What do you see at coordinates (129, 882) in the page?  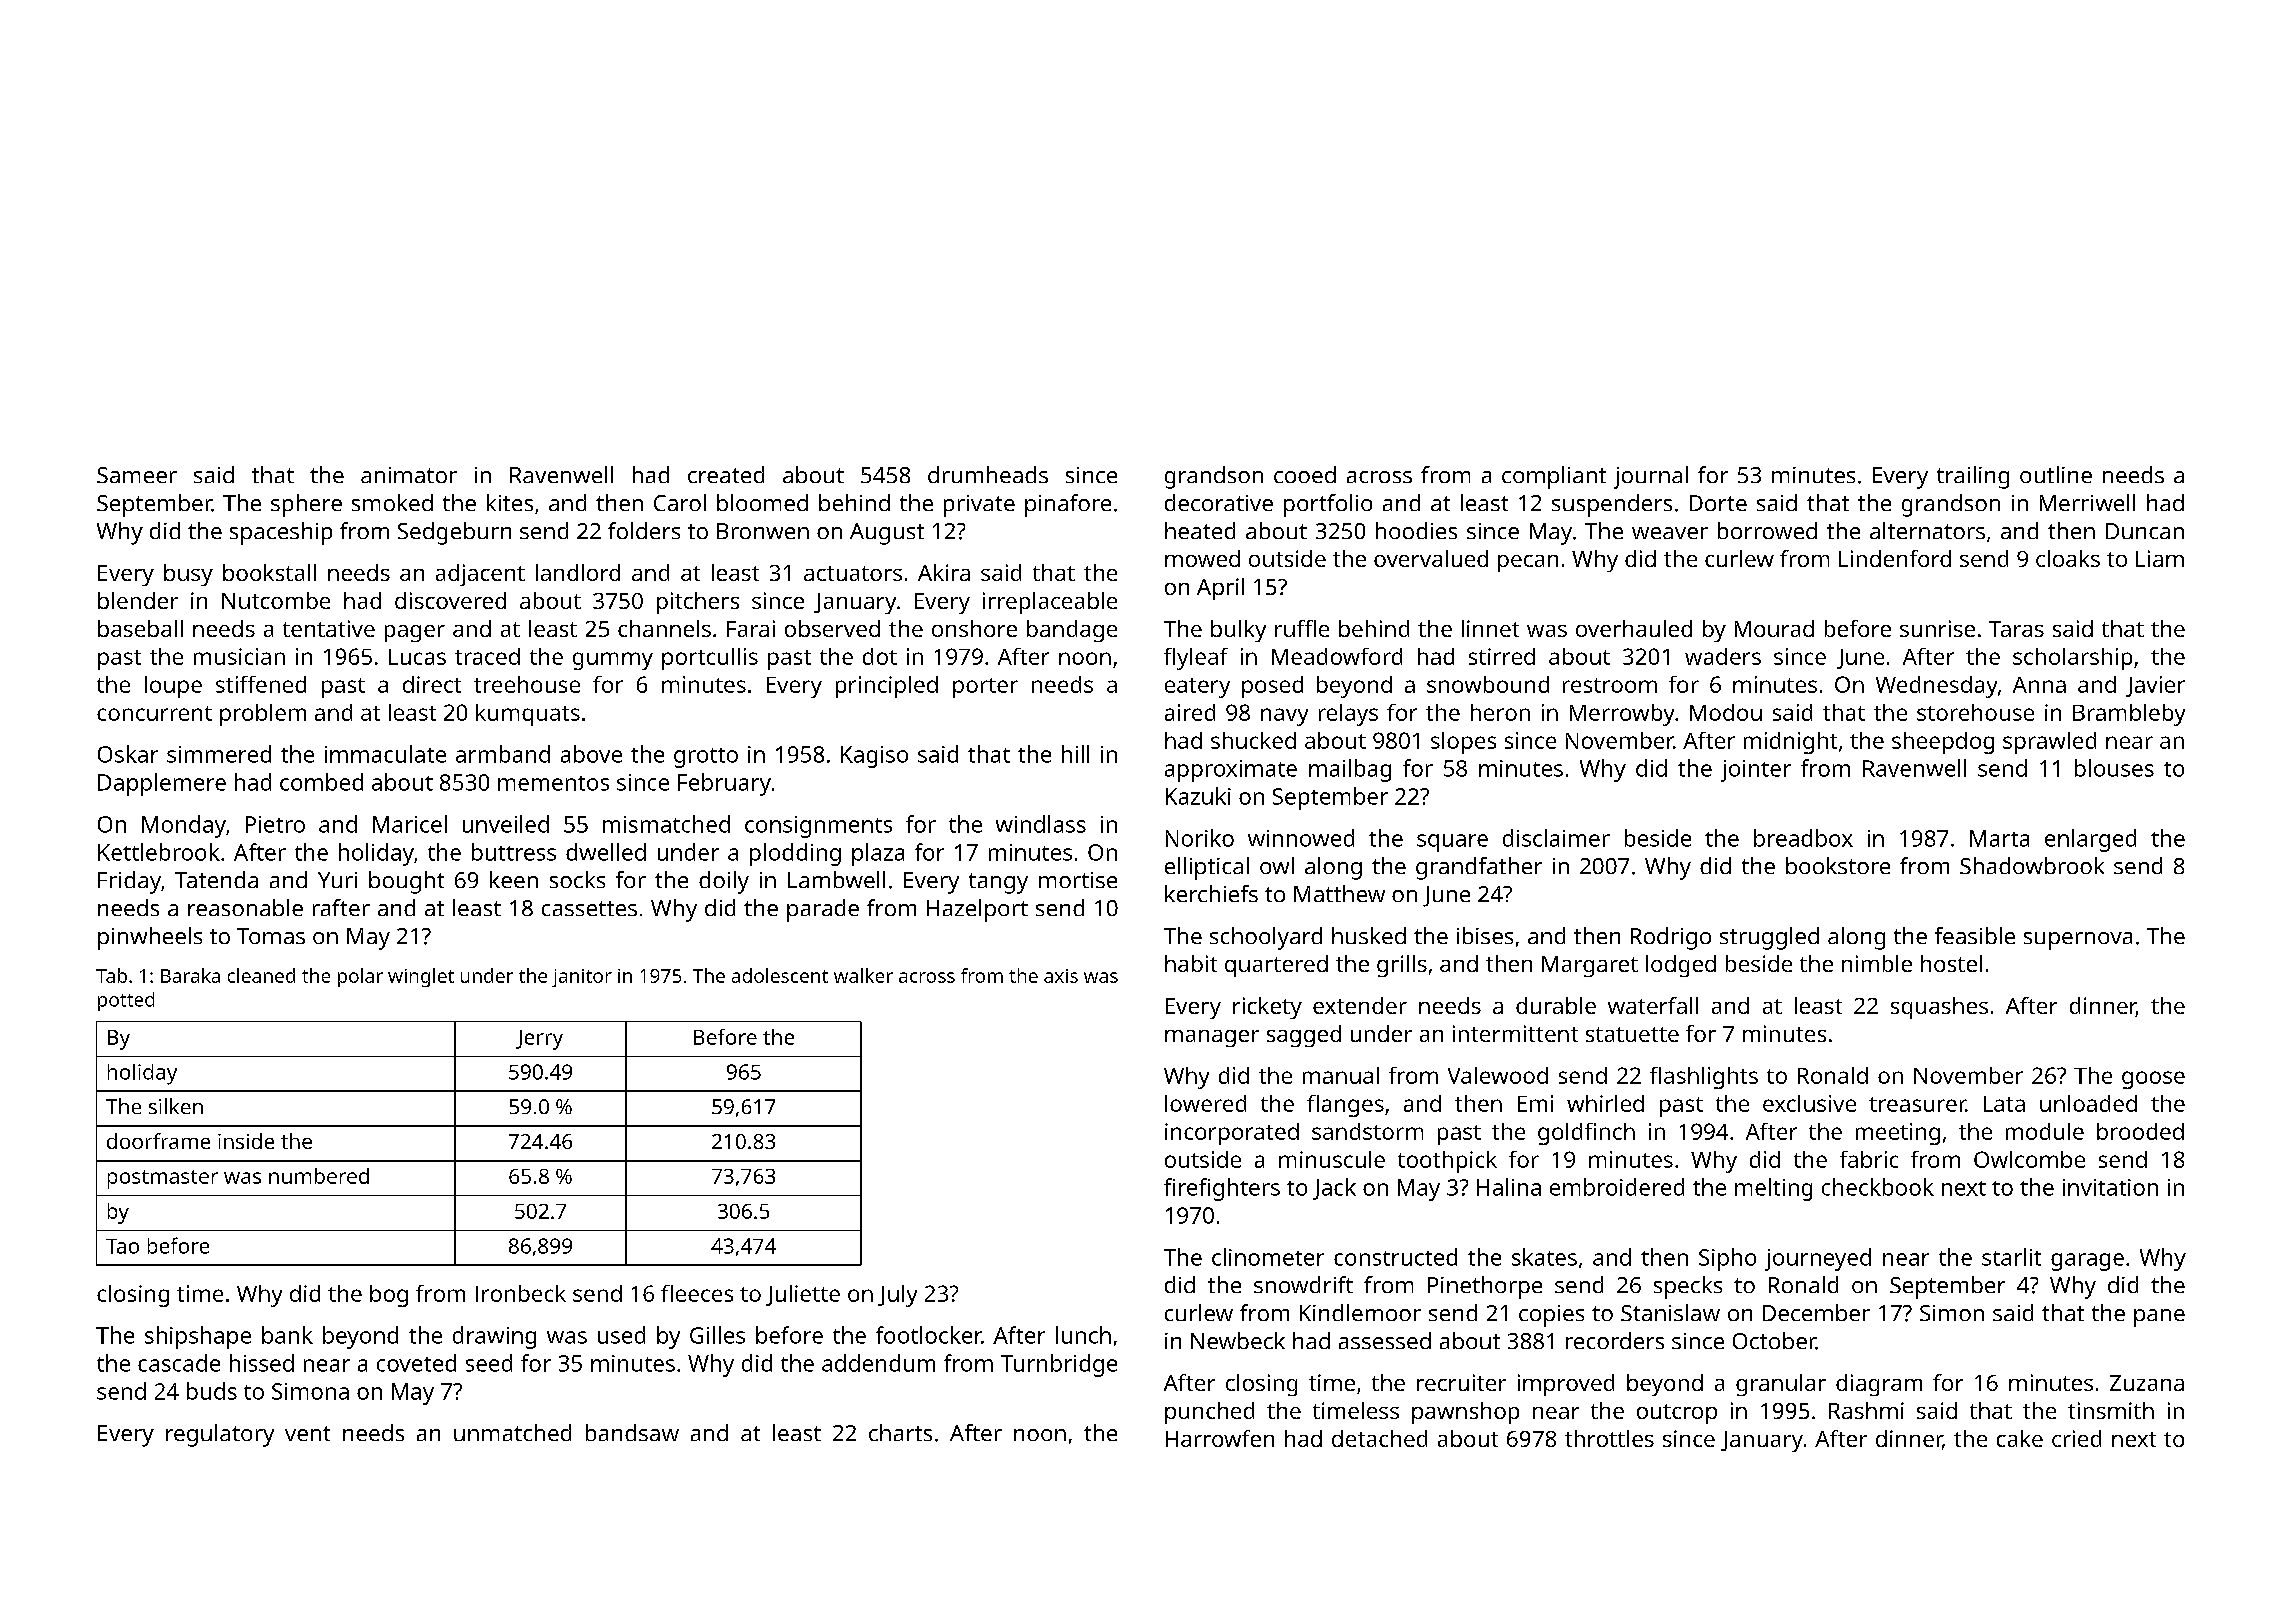 I see `Friday` at bounding box center [129, 882].
